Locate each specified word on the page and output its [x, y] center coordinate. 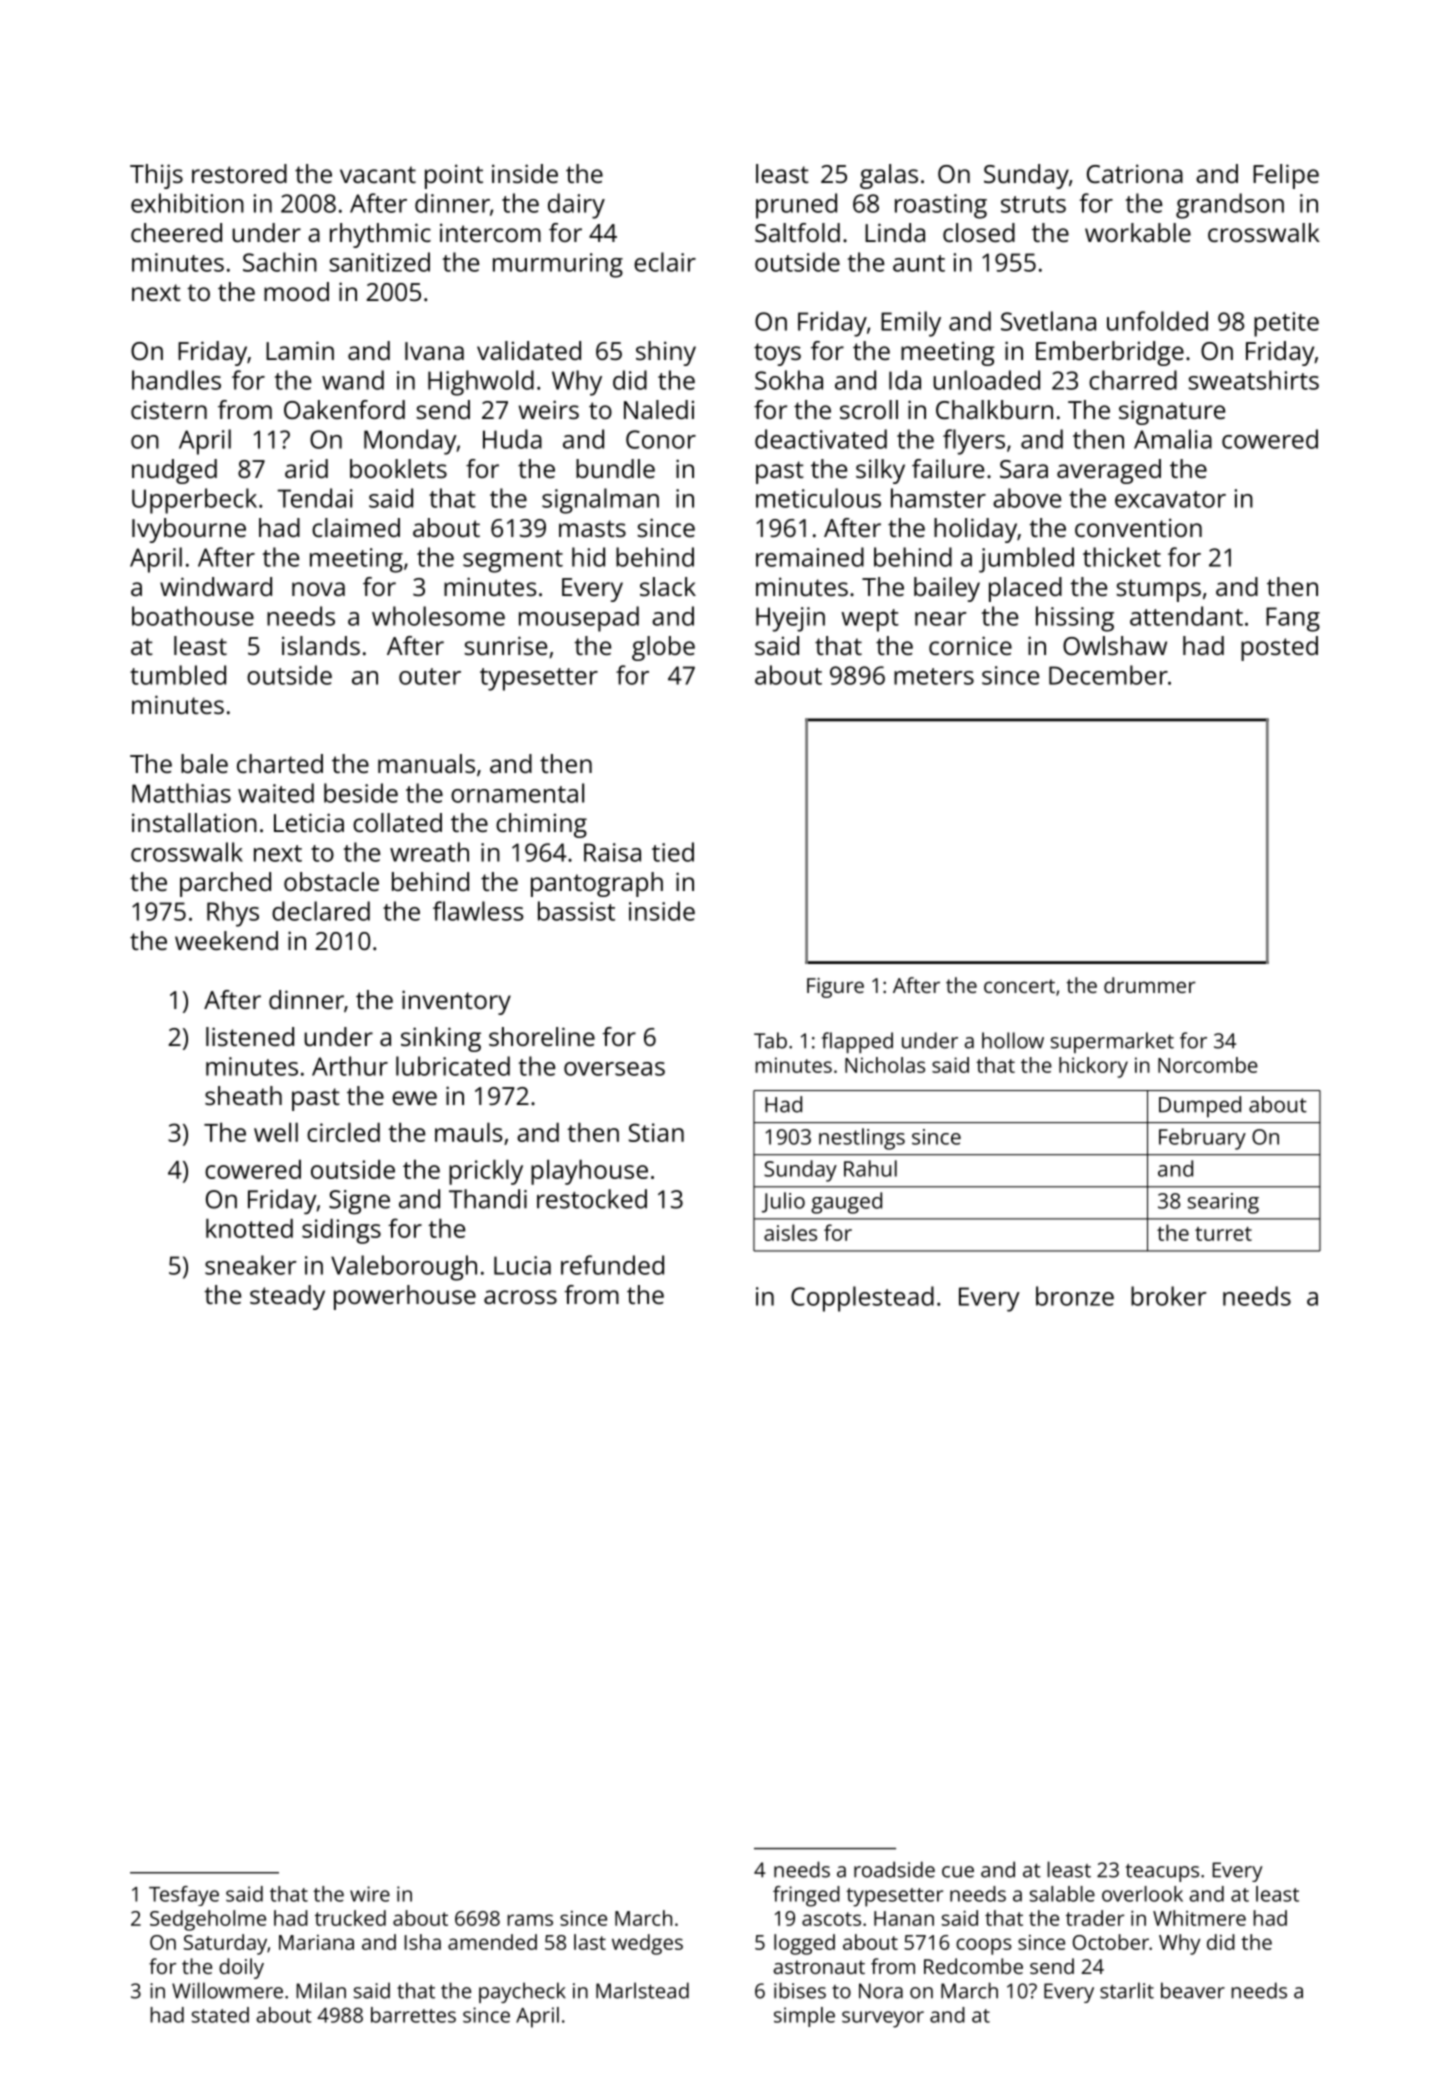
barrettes [413, 2015]
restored [239, 173]
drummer [1150, 985]
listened [250, 1036]
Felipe [1286, 176]
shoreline [542, 1036]
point [454, 176]
